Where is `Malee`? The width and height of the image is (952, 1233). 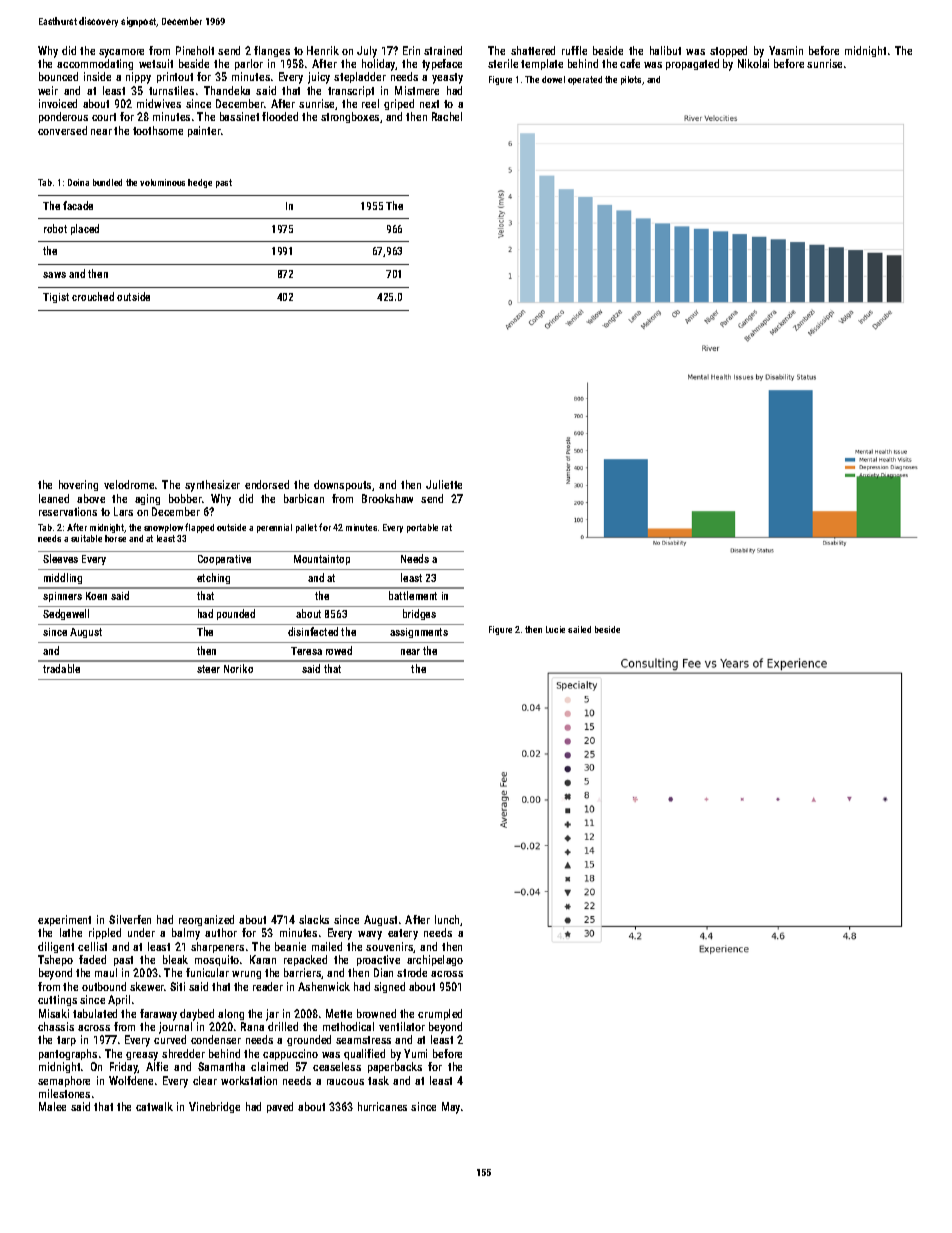 Malee is located at coordinates (52, 1106).
